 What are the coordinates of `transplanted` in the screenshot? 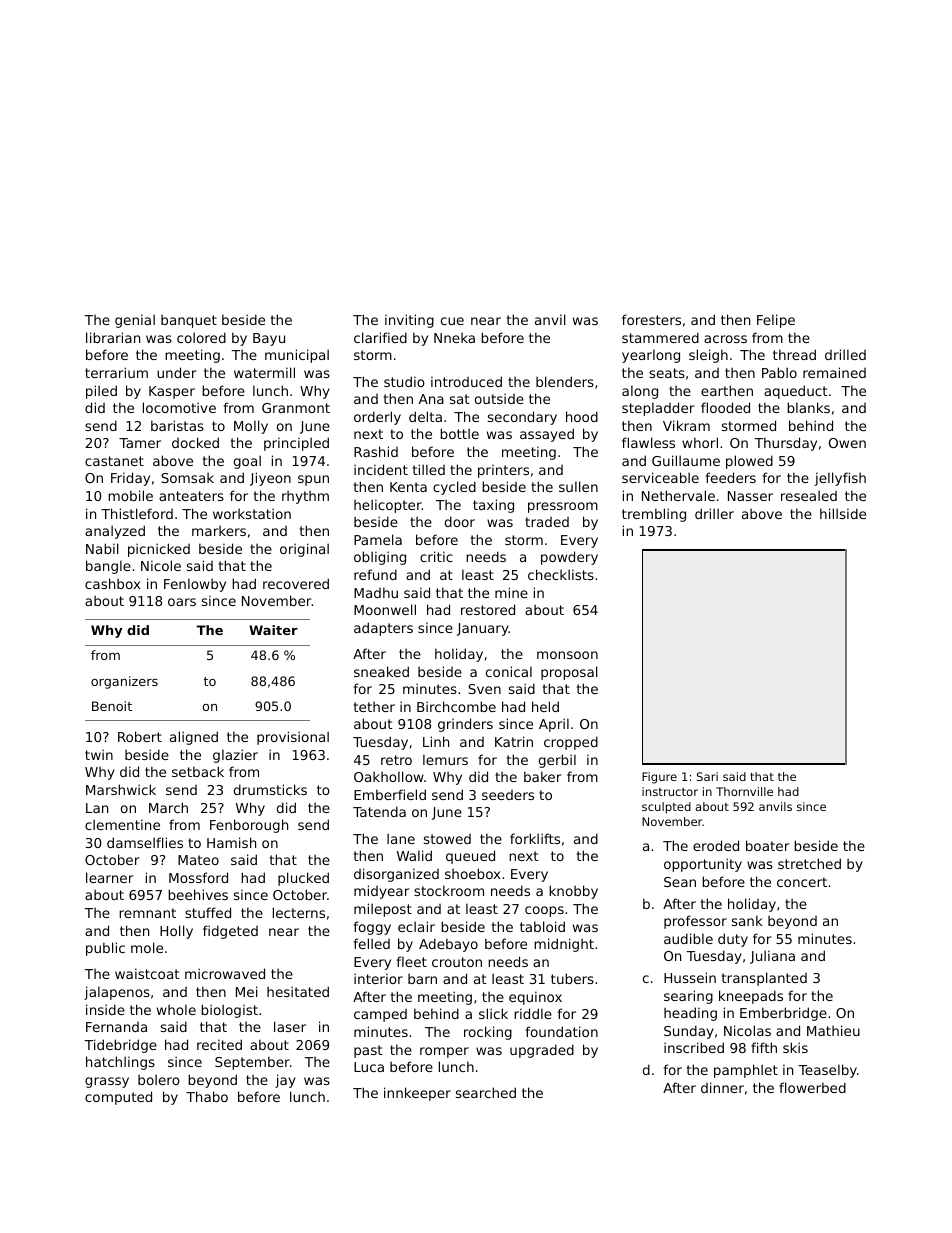 It's located at (764, 979).
